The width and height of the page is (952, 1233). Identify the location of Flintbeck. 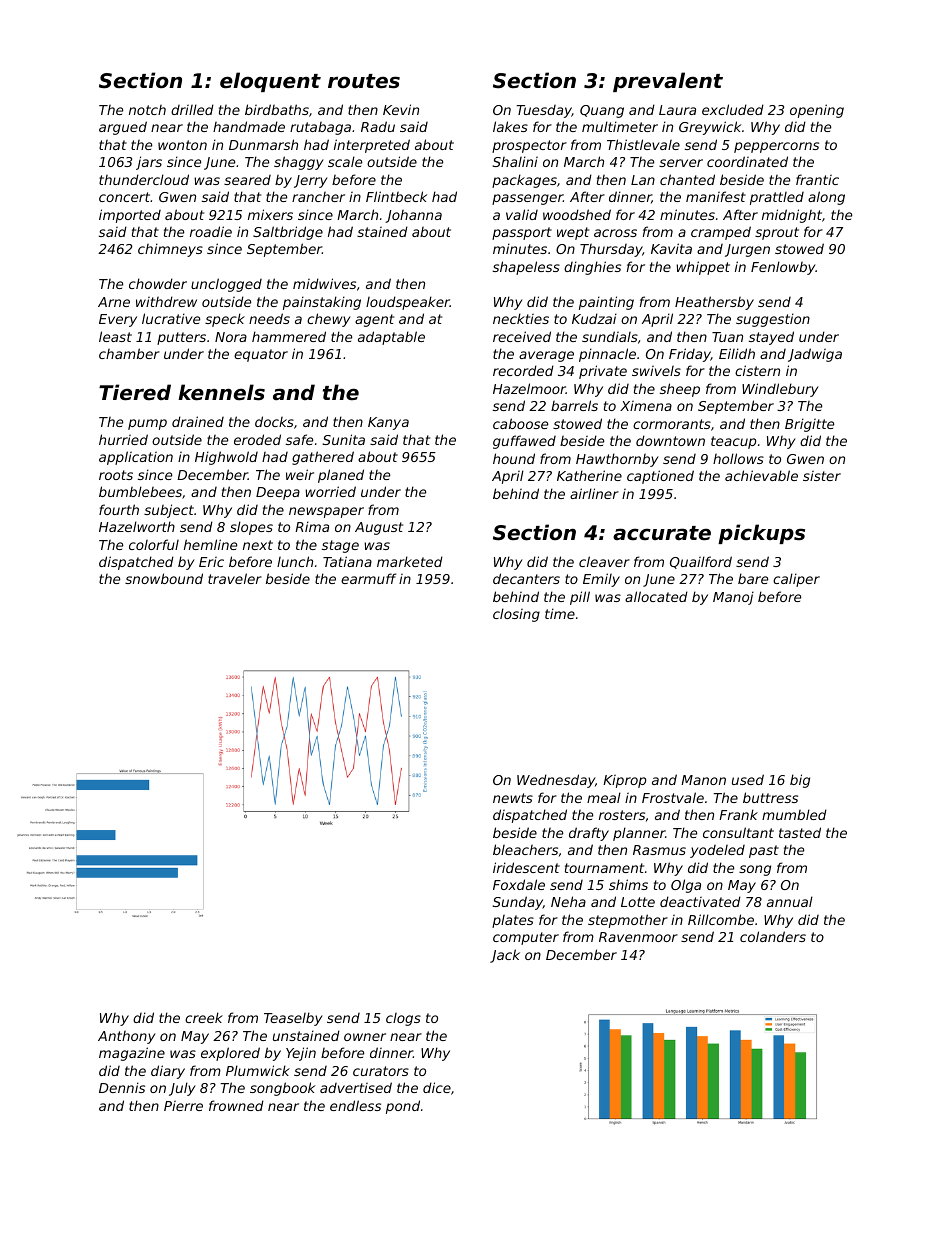
(396, 196).
